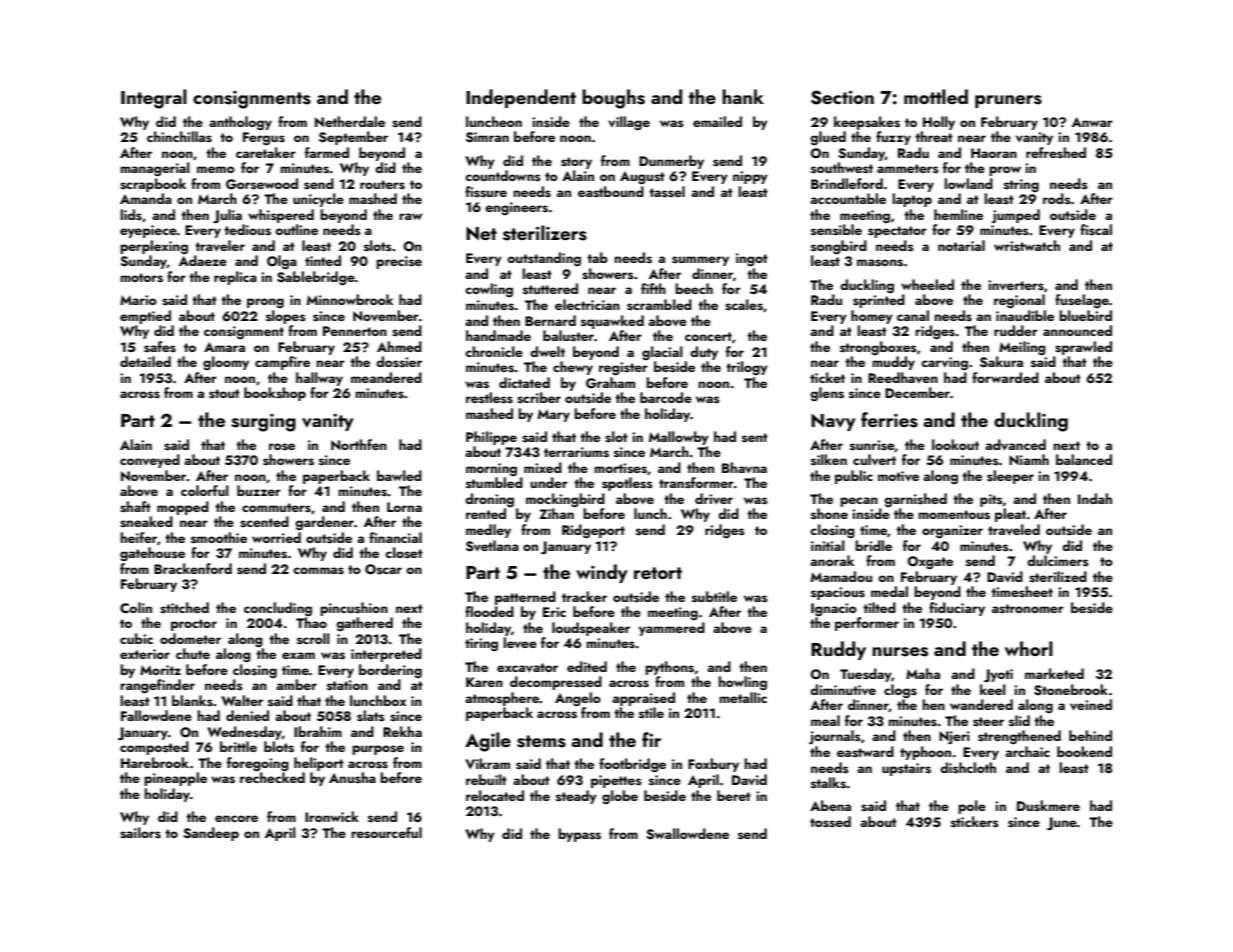 The image size is (1233, 952). Describe the element at coordinates (1085, 315) in the image. I see `bluebird` at that location.
